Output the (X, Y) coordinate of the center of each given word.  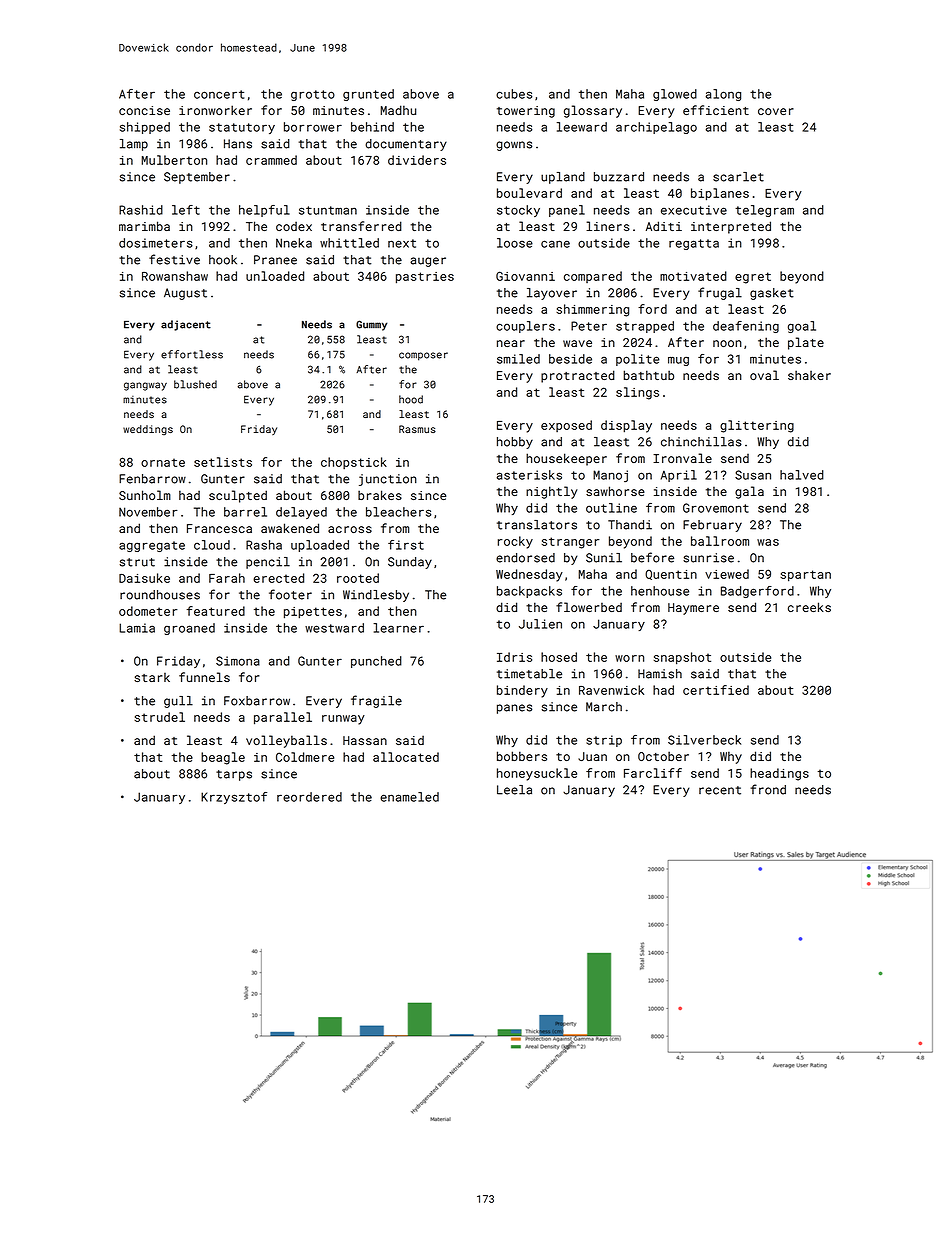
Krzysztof (234, 798)
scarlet (738, 177)
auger (428, 262)
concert (219, 94)
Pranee (275, 260)
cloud (212, 545)
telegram (764, 211)
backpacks (529, 592)
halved (802, 475)
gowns (514, 146)
